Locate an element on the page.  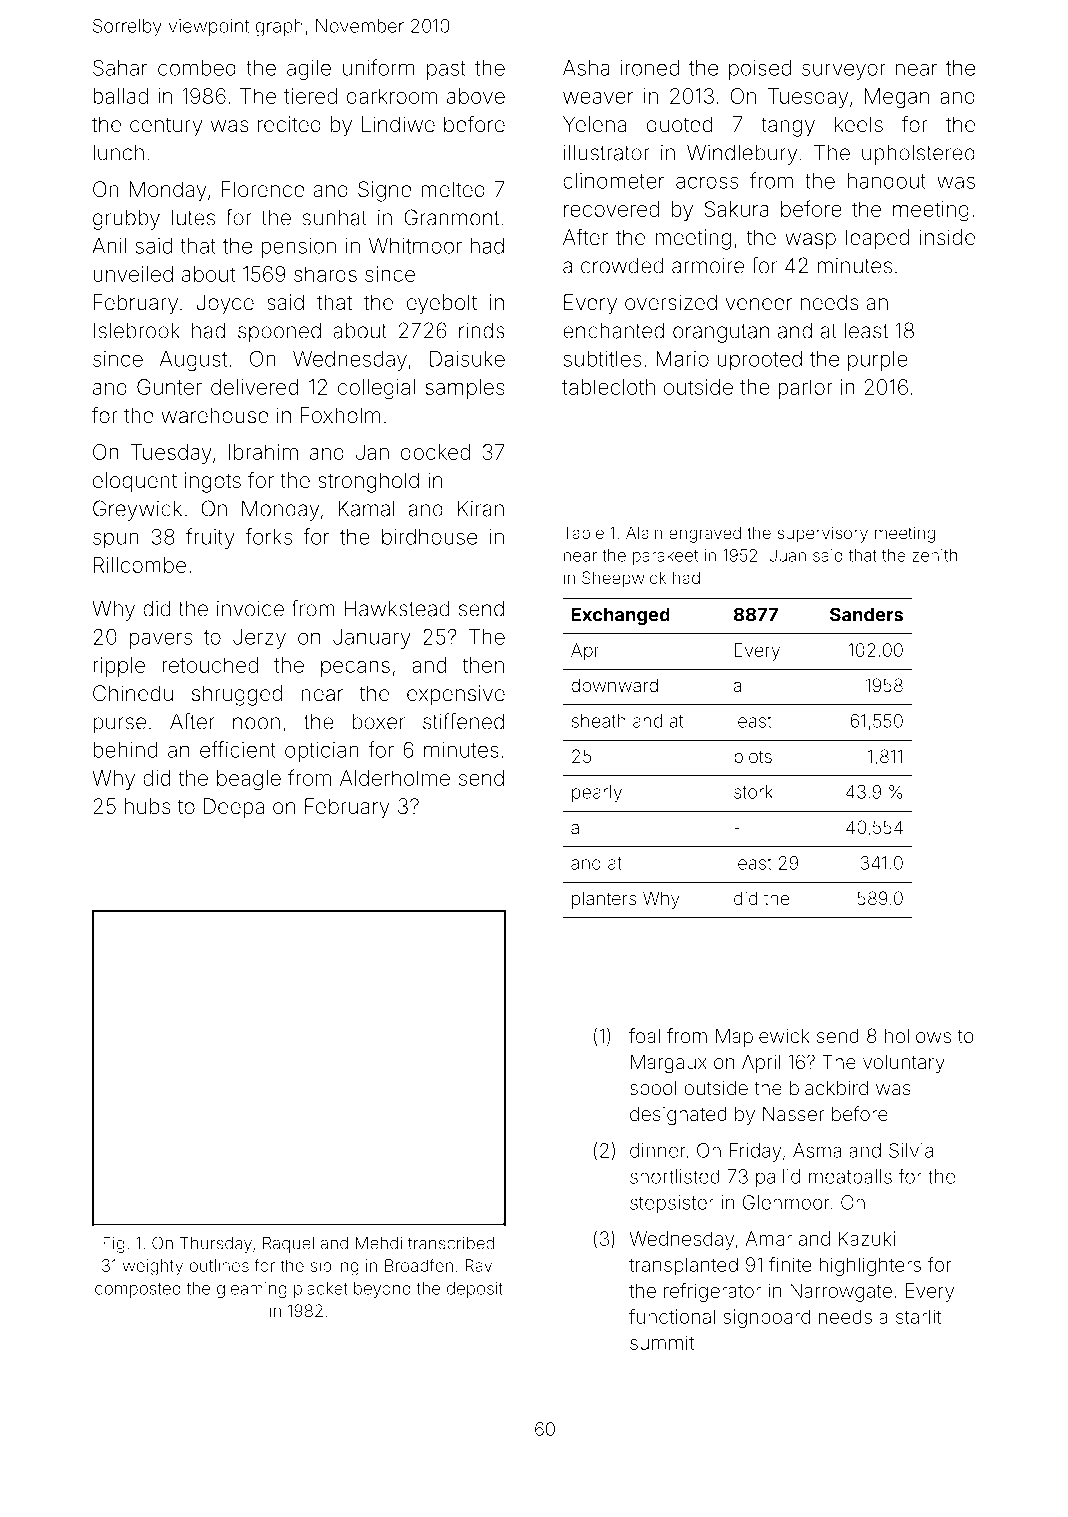
summit is located at coordinates (662, 1342).
